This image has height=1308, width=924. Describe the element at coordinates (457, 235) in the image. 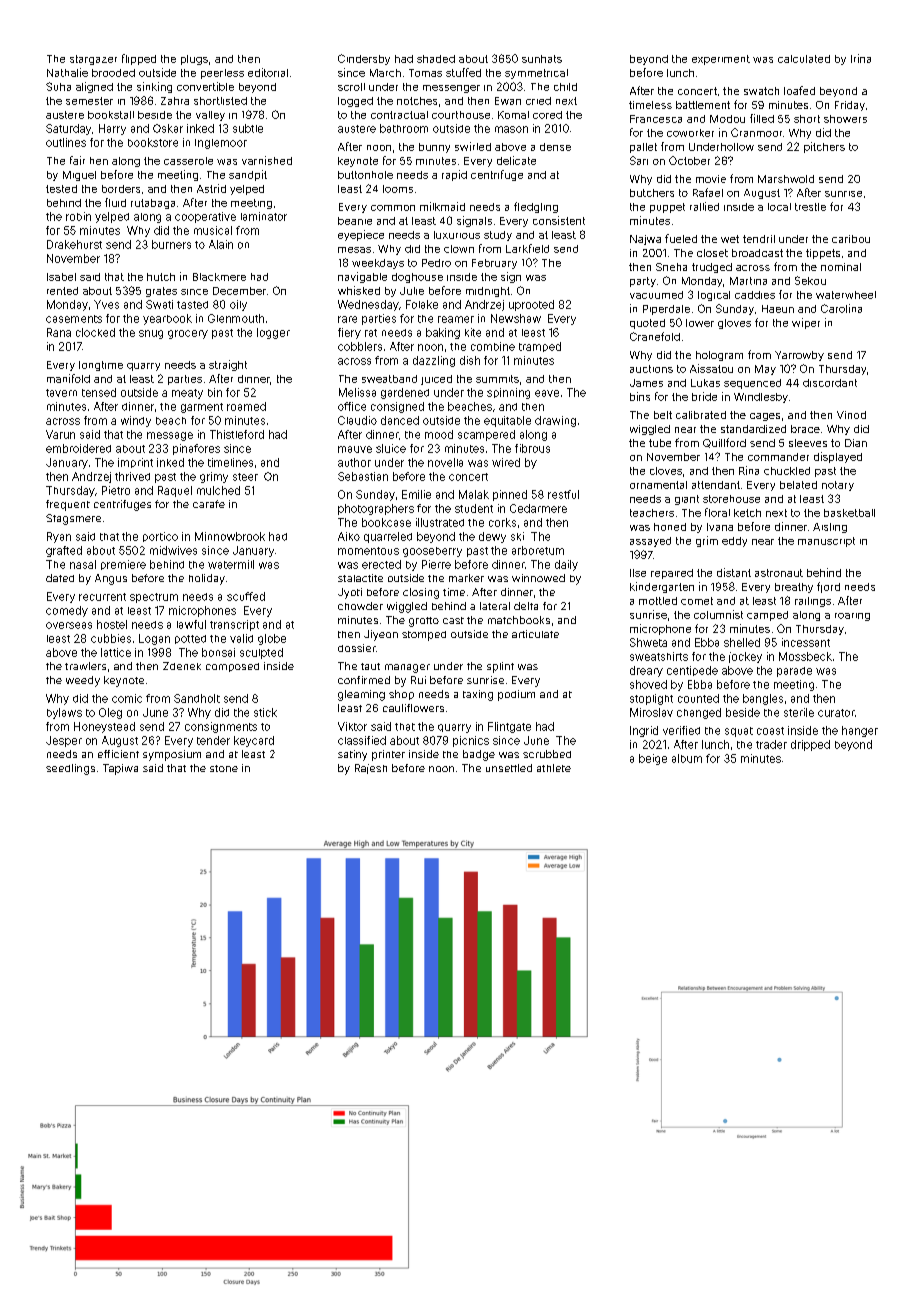

I see `luxurious` at that location.
